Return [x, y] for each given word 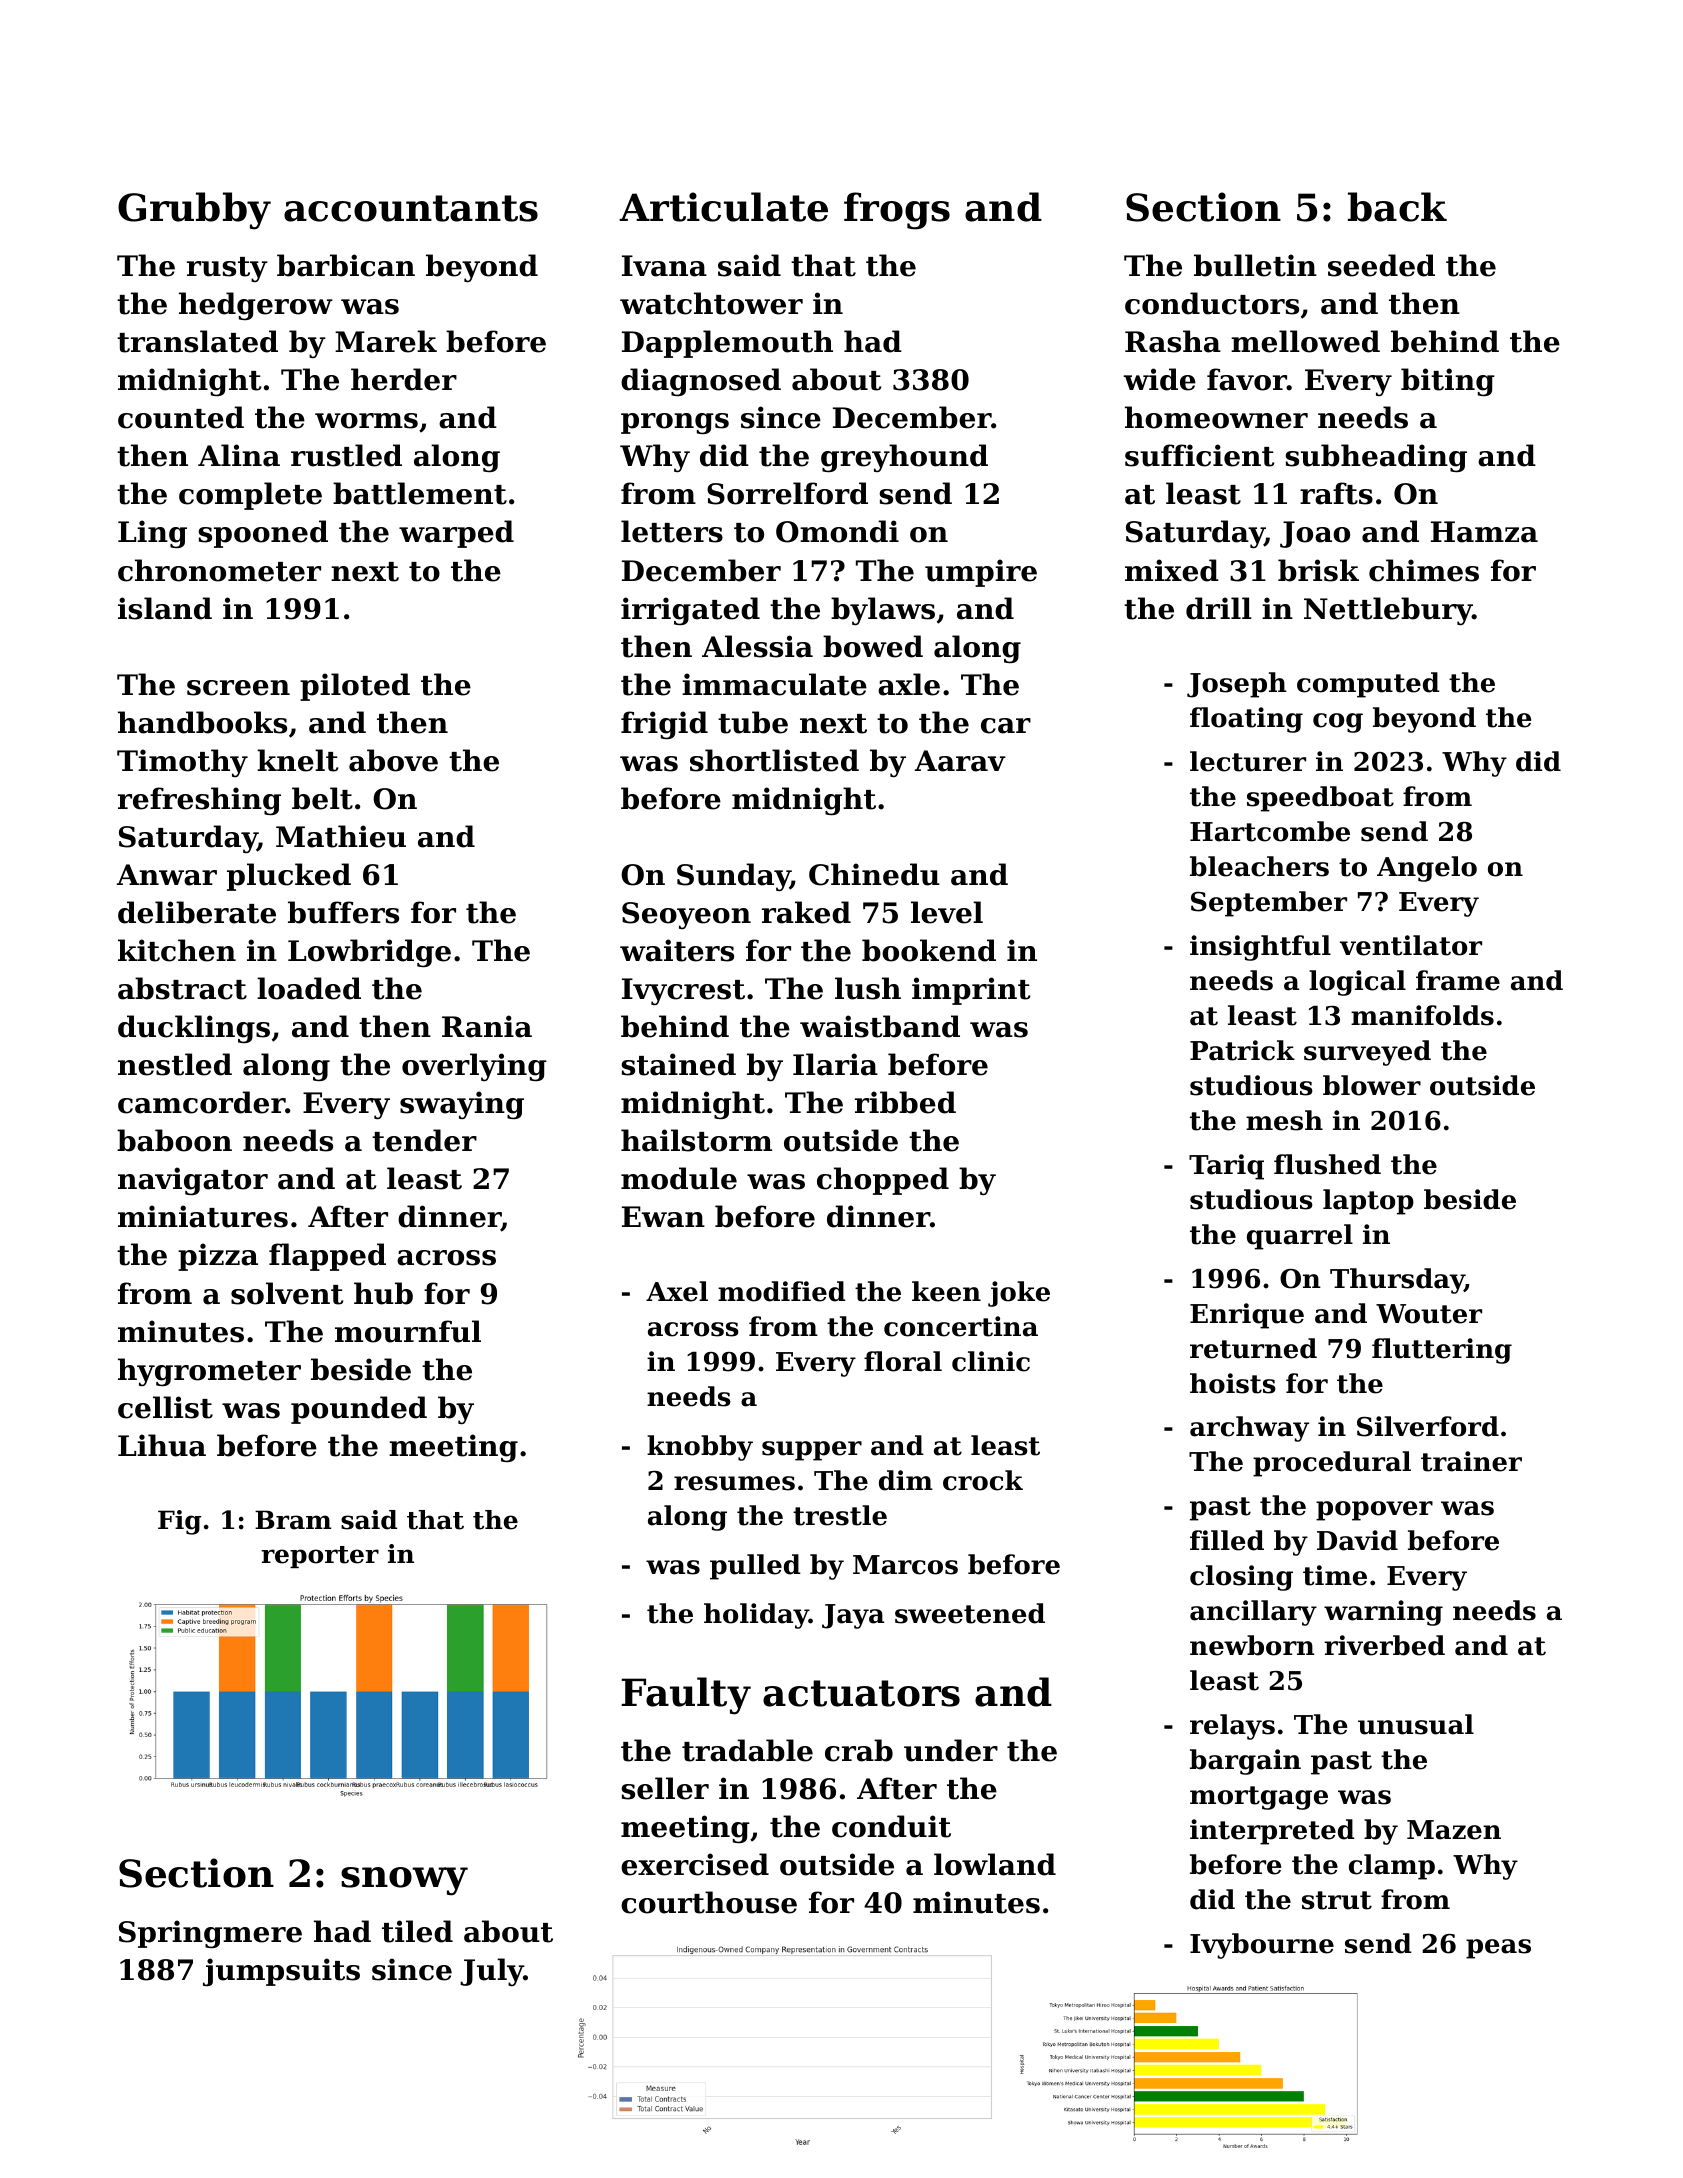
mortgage [1259, 1798]
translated [197, 341]
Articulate [723, 207]
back [1397, 207]
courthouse [709, 1902]
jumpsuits [281, 1972]
